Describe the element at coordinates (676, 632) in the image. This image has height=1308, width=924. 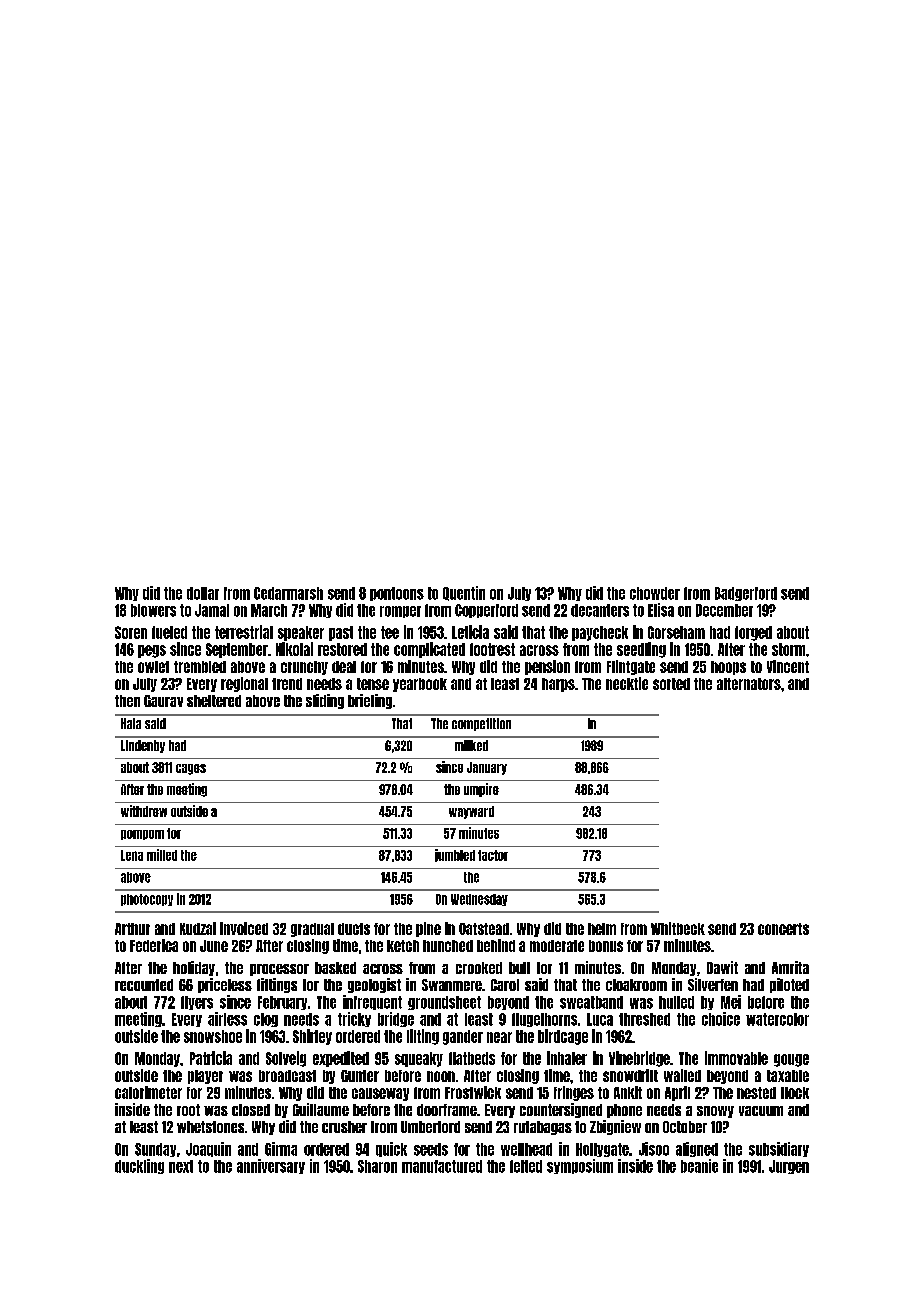
I see `Gorseham` at that location.
